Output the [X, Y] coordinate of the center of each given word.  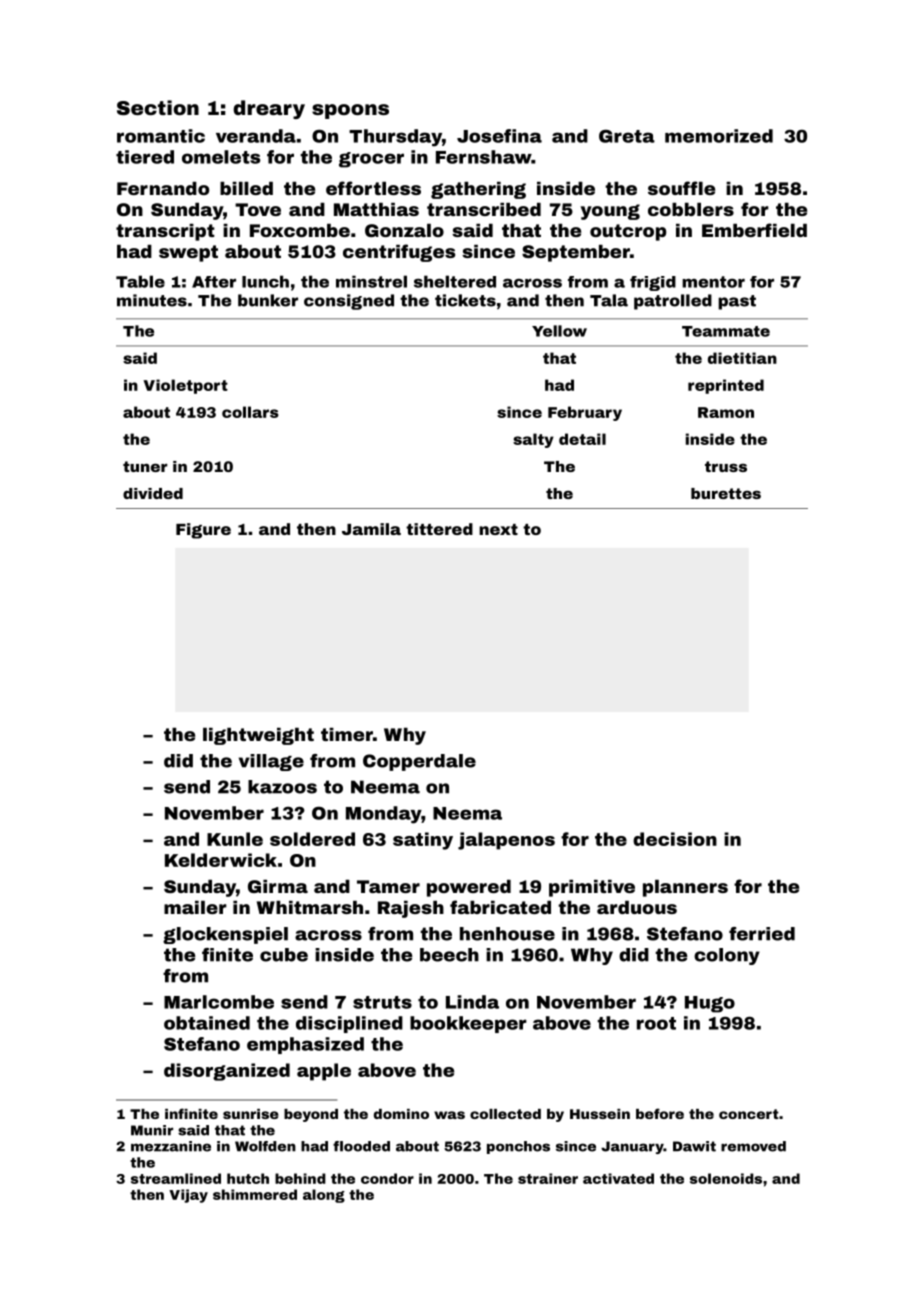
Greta [627, 136]
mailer [195, 907]
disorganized [227, 1072]
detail [582, 439]
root [656, 1023]
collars [250, 412]
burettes [726, 493]
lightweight [258, 736]
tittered [439, 529]
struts [382, 1002]
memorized [719, 136]
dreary [269, 109]
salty [533, 440]
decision [675, 839]
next [498, 529]
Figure [203, 531]
